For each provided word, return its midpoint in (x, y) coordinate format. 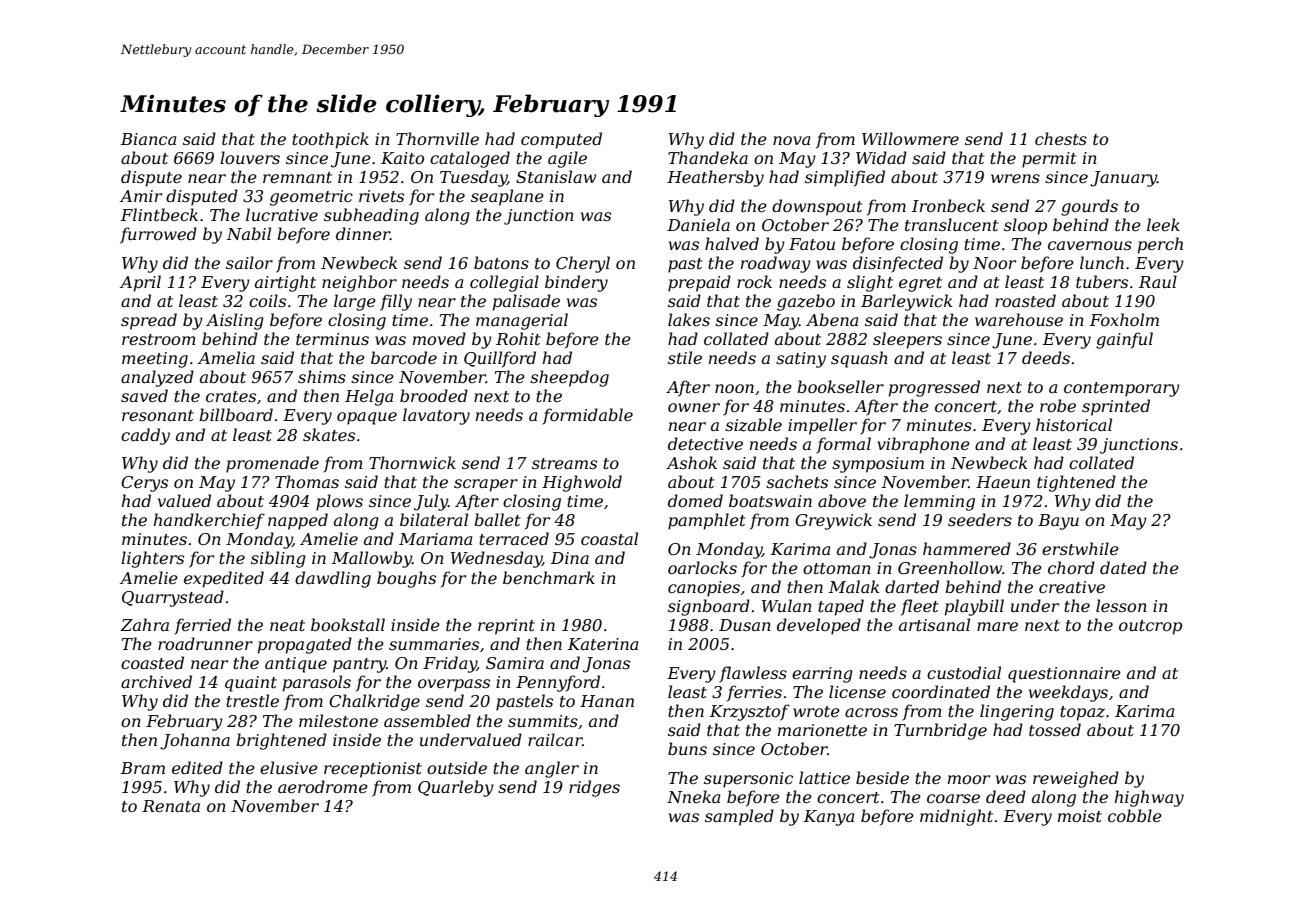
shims (322, 376)
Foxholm (1124, 319)
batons (501, 262)
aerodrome (323, 786)
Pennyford (558, 683)
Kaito (402, 158)
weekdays (1068, 693)
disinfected (898, 264)
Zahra (144, 624)
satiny (801, 360)
